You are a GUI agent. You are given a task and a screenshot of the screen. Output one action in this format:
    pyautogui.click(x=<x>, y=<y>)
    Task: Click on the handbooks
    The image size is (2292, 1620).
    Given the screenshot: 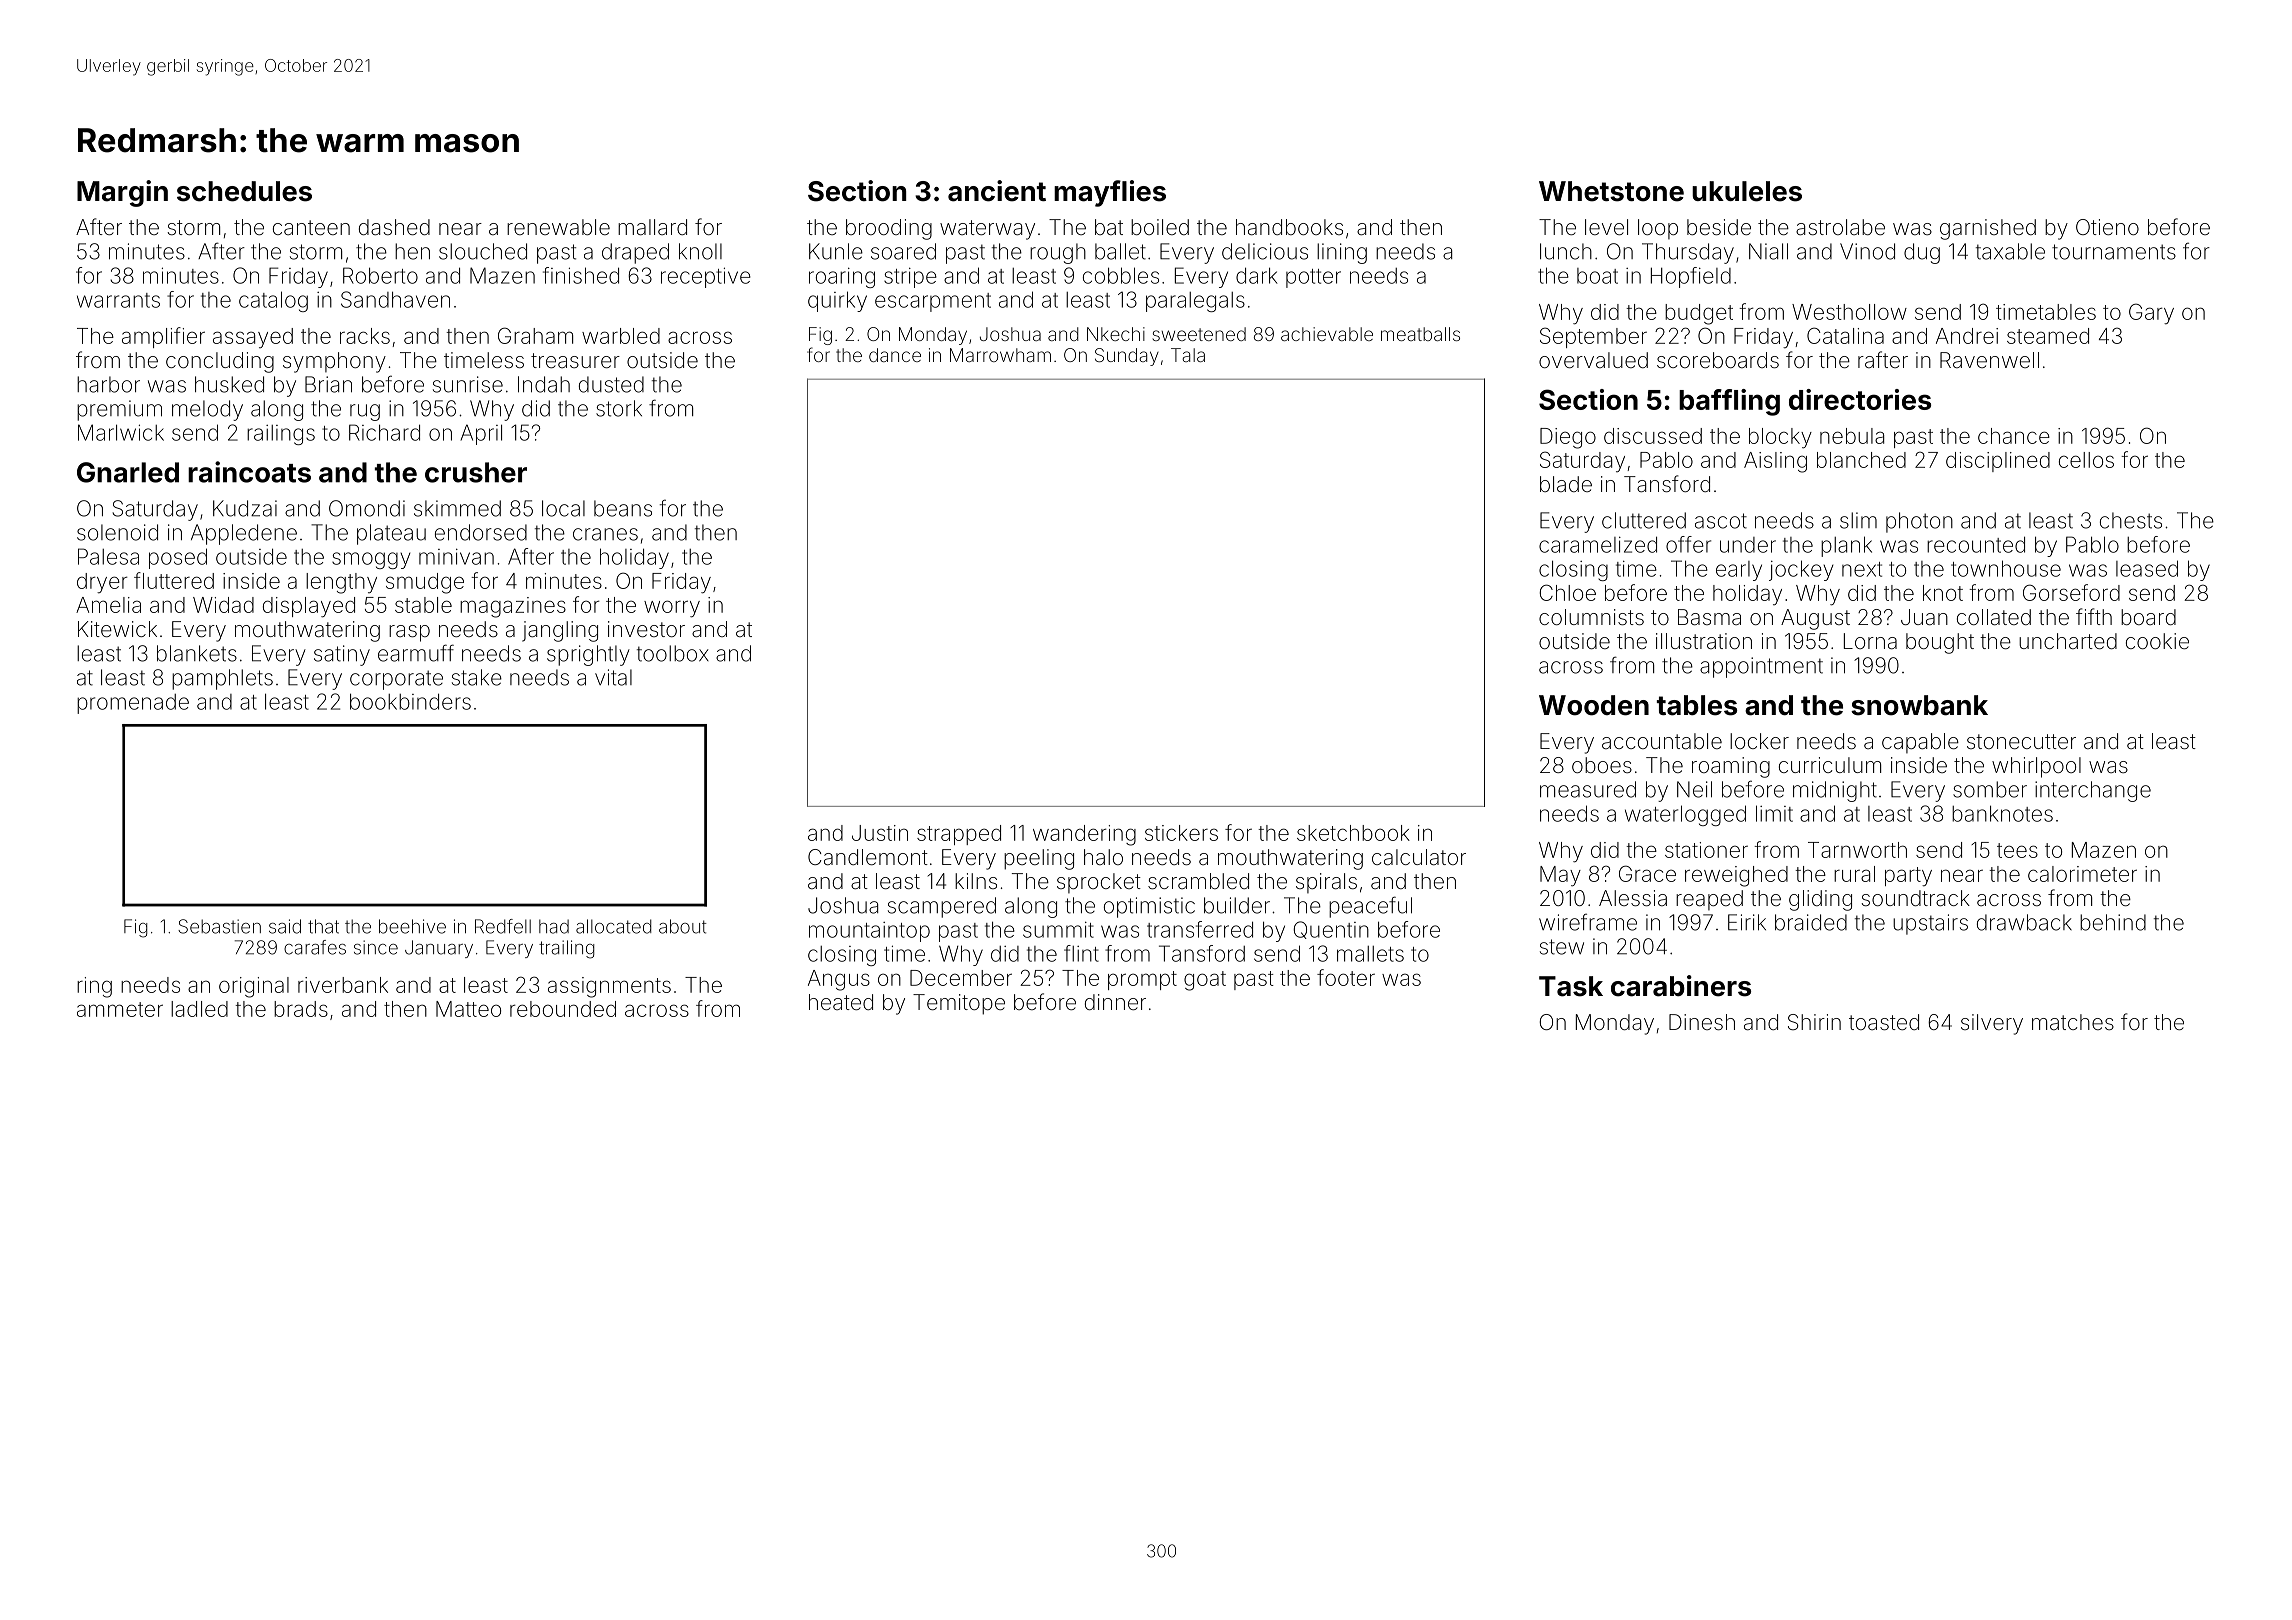 What is the action you would take?
    pyautogui.click(x=1289, y=227)
